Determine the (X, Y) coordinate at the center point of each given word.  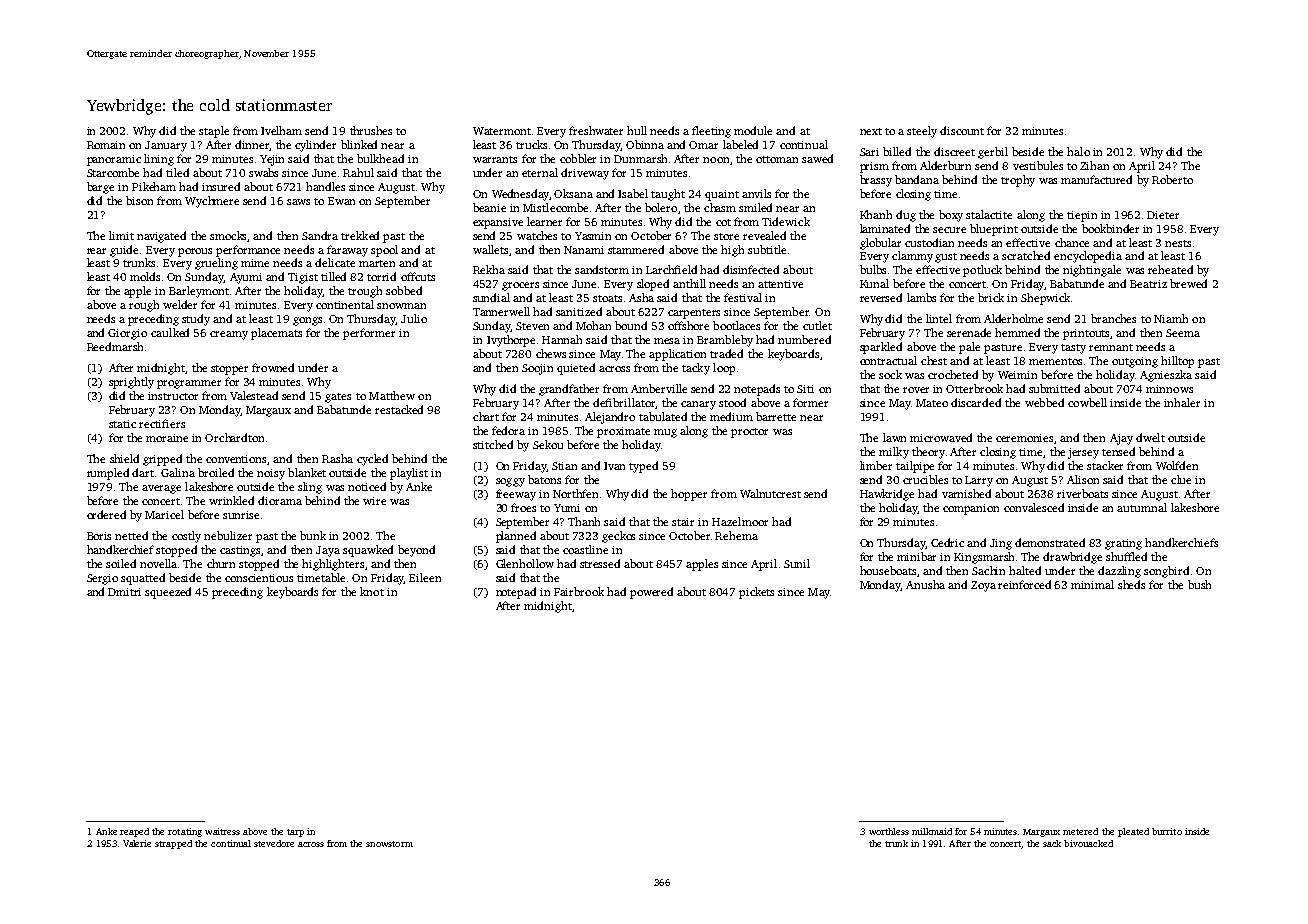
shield (124, 458)
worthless (889, 831)
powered (651, 593)
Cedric (947, 542)
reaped (134, 832)
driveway (585, 174)
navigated (161, 237)
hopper (689, 495)
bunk (313, 535)
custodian (929, 242)
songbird (1166, 572)
